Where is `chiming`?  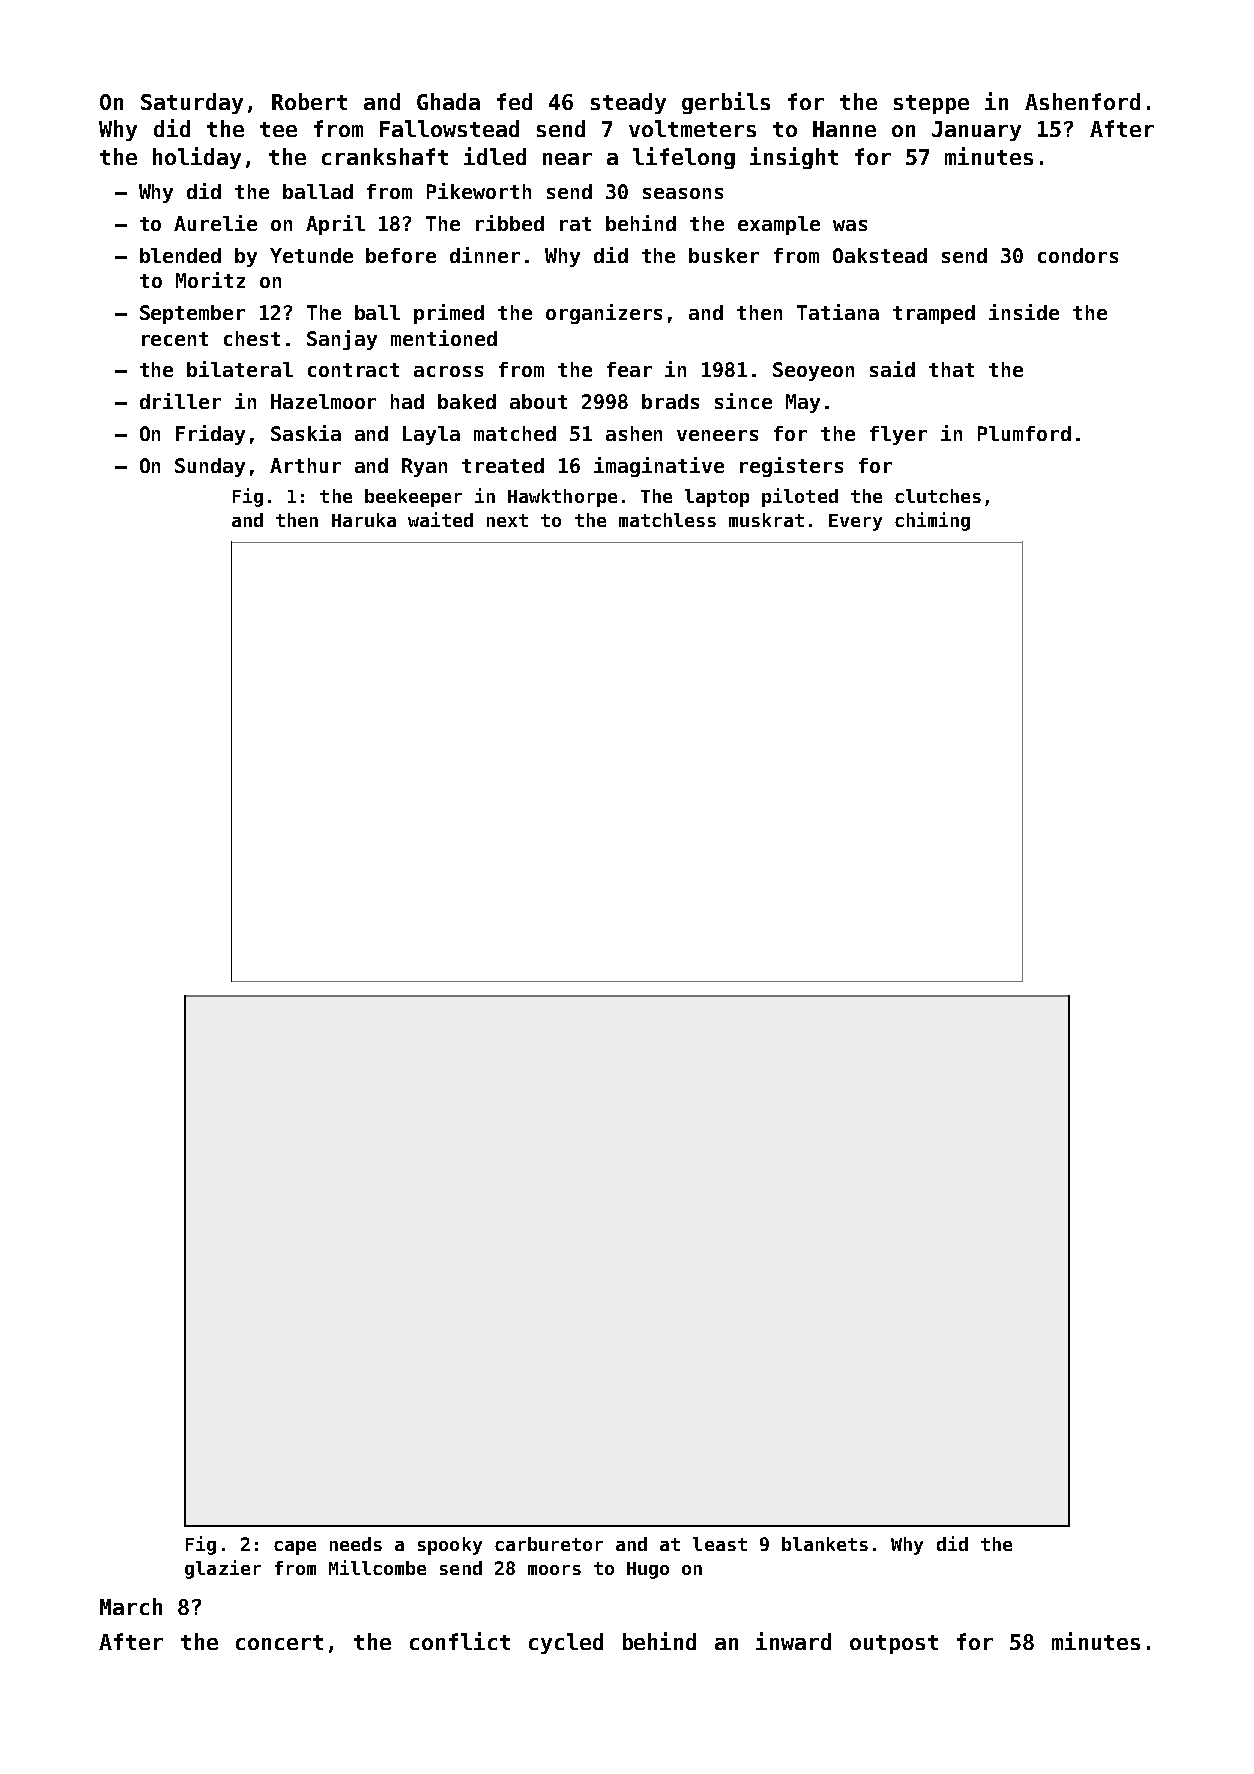
chiming is located at coordinates (932, 521).
